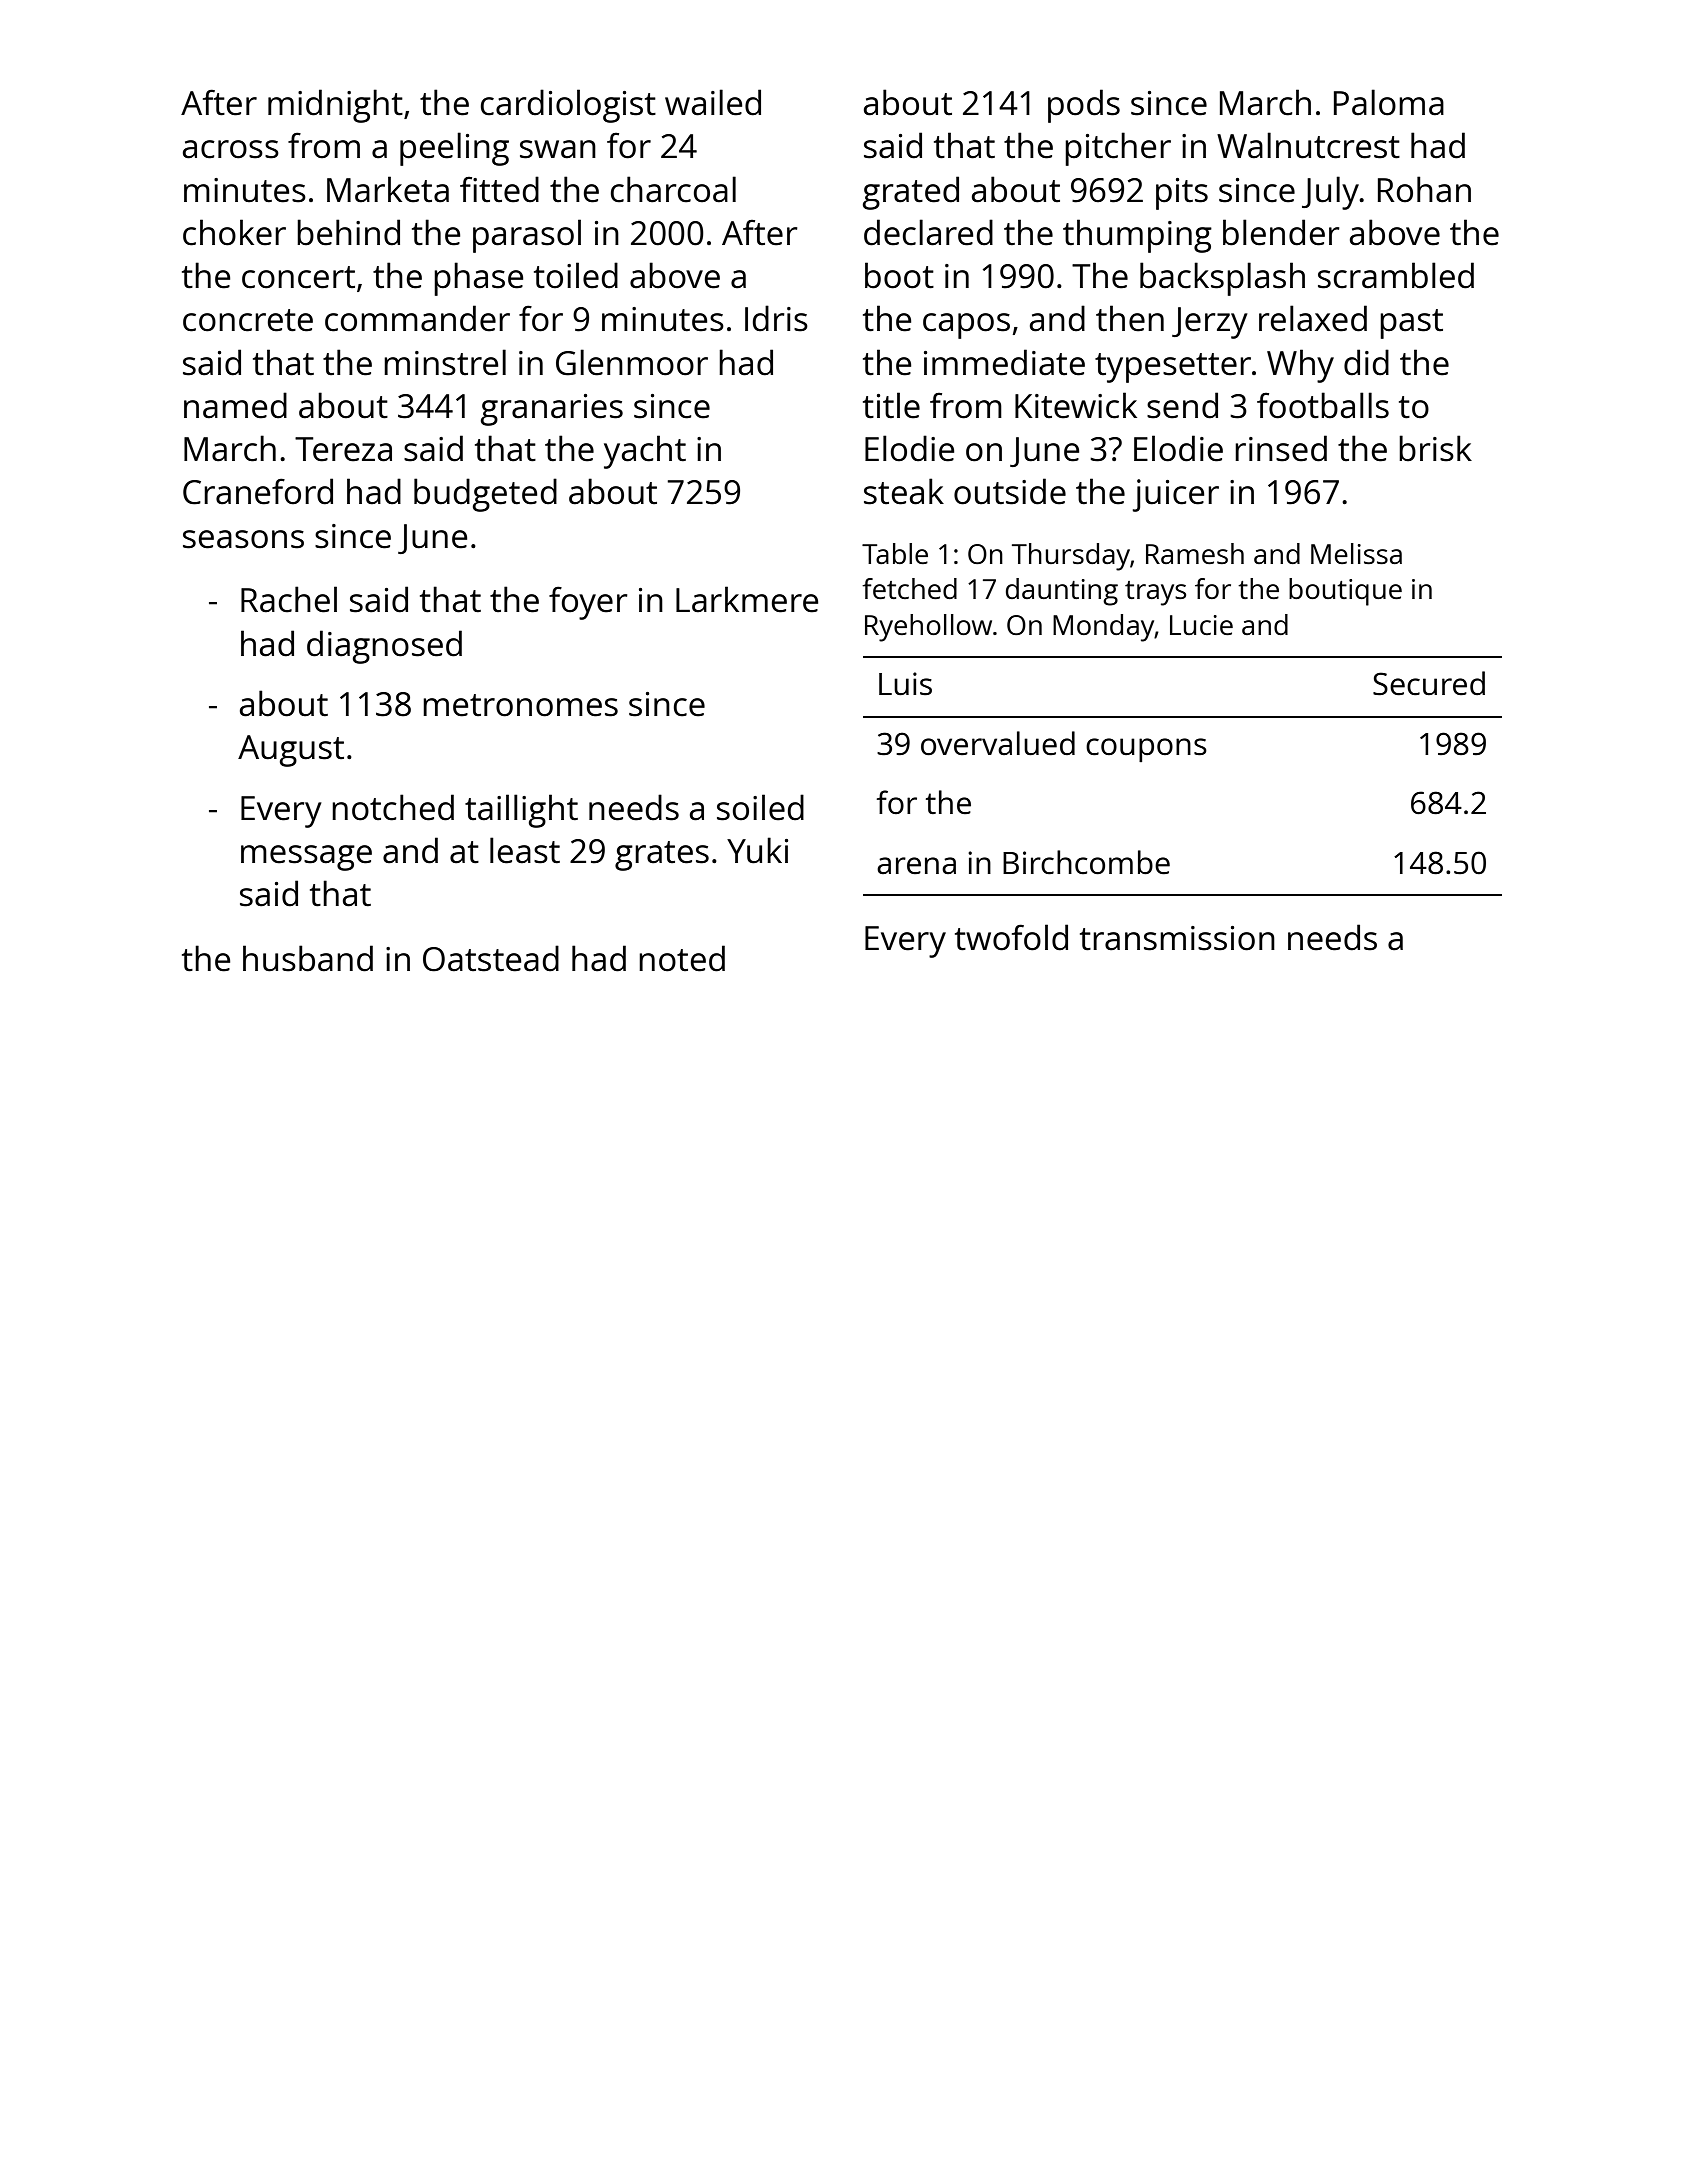 This screenshot has height=2178, width=1683. I want to click on Yuki, so click(757, 850).
